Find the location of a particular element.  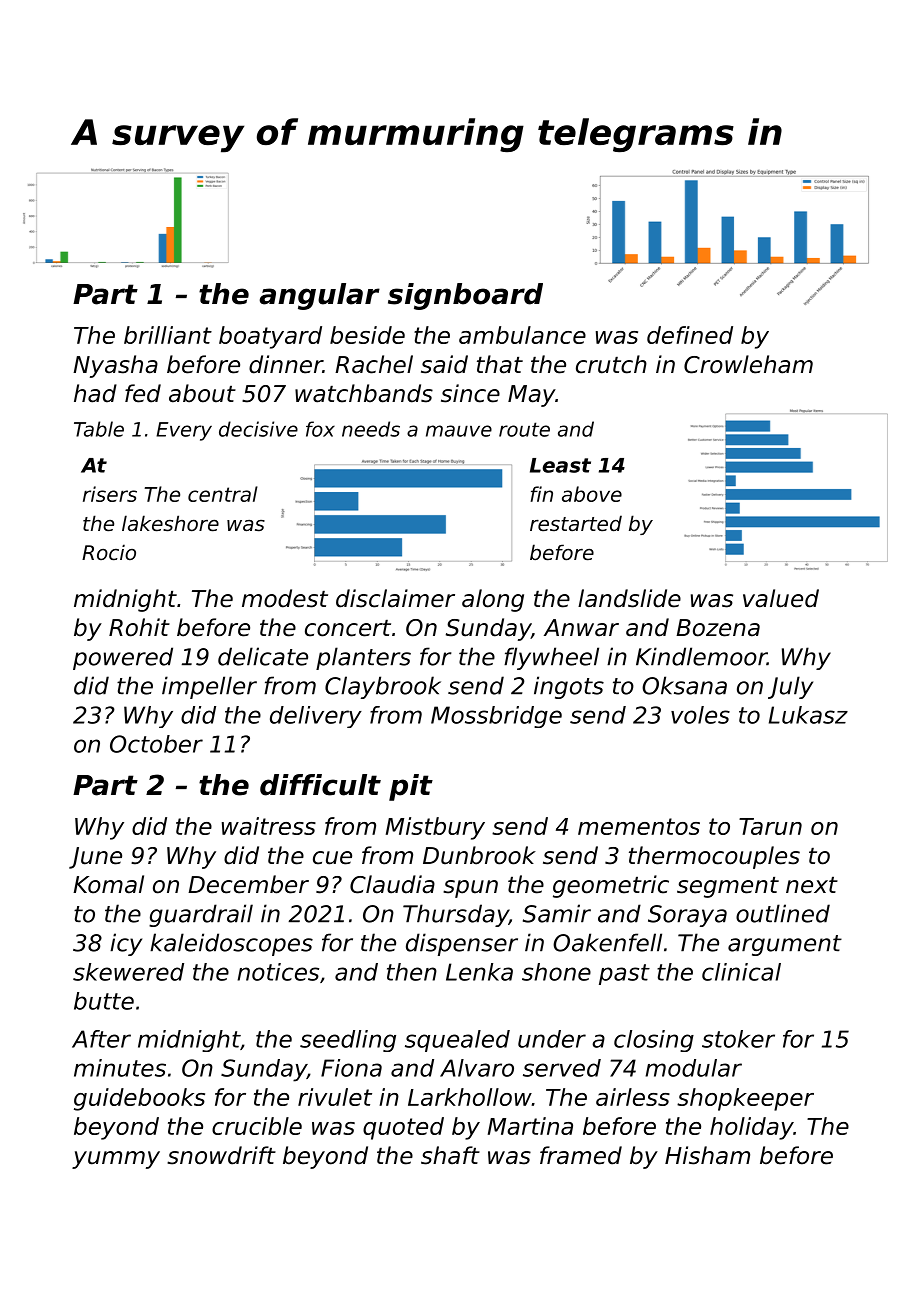

had is located at coordinates (95, 393).
